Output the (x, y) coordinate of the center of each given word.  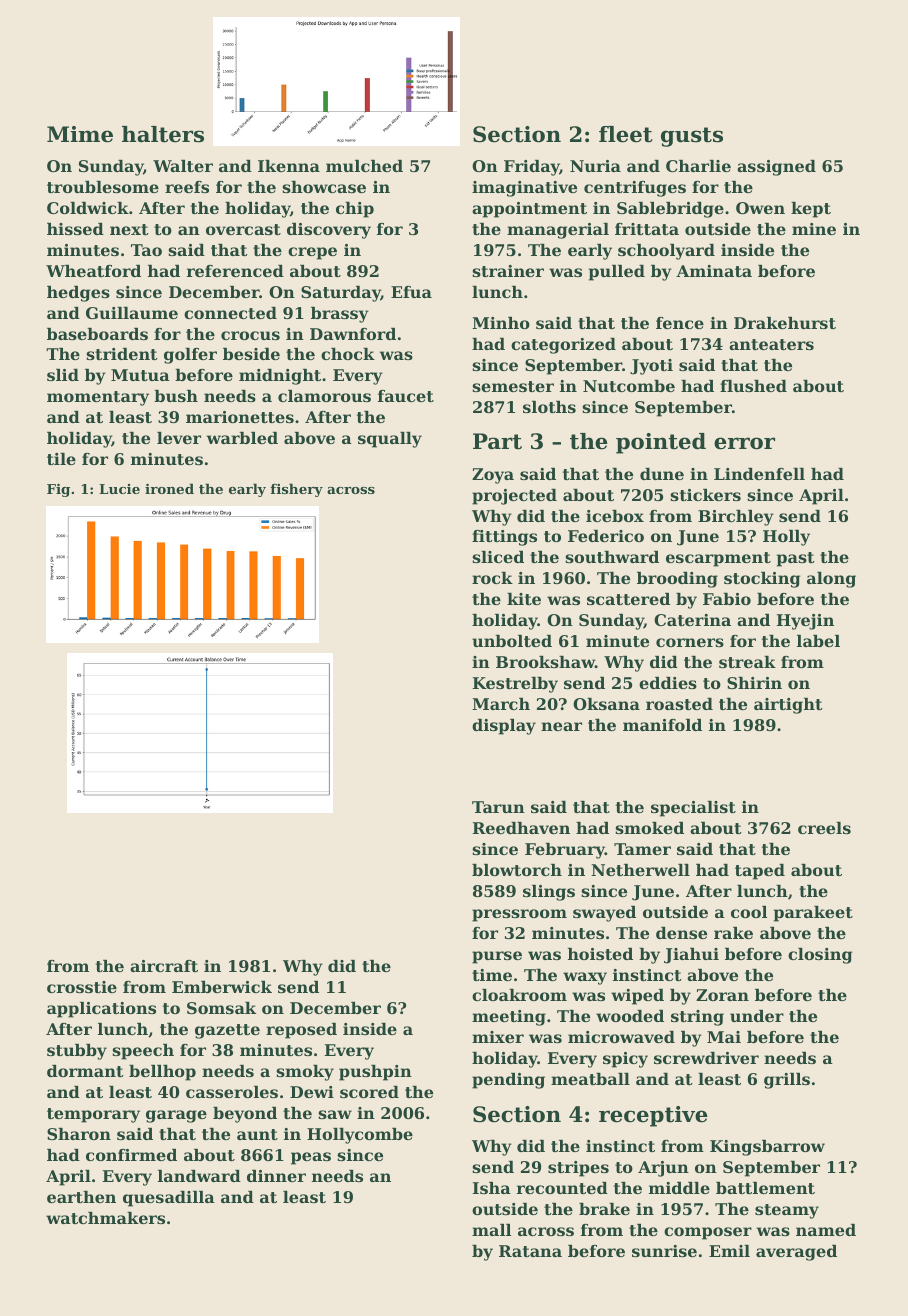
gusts (692, 137)
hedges (78, 294)
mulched (364, 166)
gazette (227, 1031)
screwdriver (706, 1058)
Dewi (312, 1092)
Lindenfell (759, 474)
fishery (296, 490)
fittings (504, 538)
